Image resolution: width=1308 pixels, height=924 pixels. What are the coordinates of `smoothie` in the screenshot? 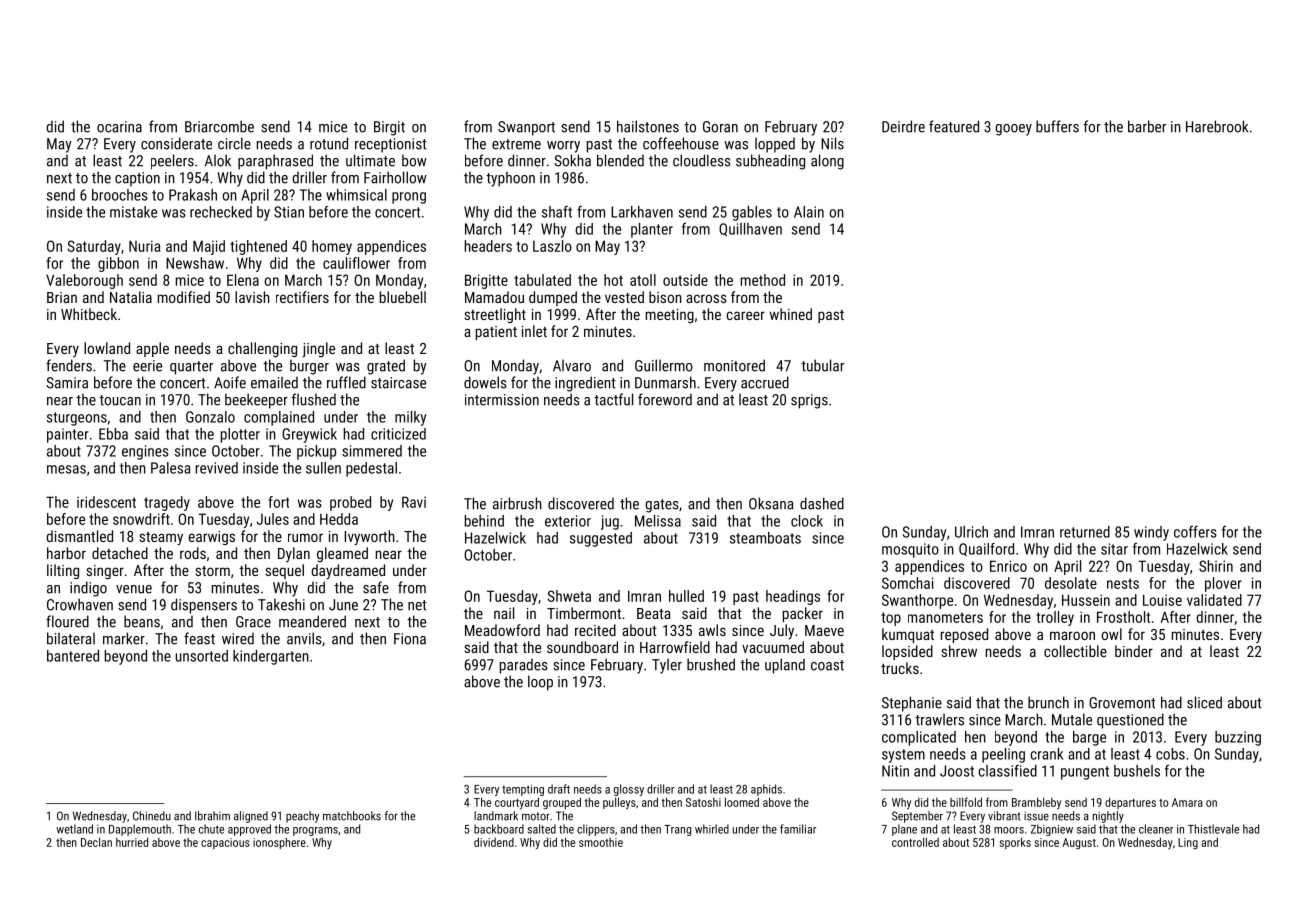 It's located at (601, 842).
